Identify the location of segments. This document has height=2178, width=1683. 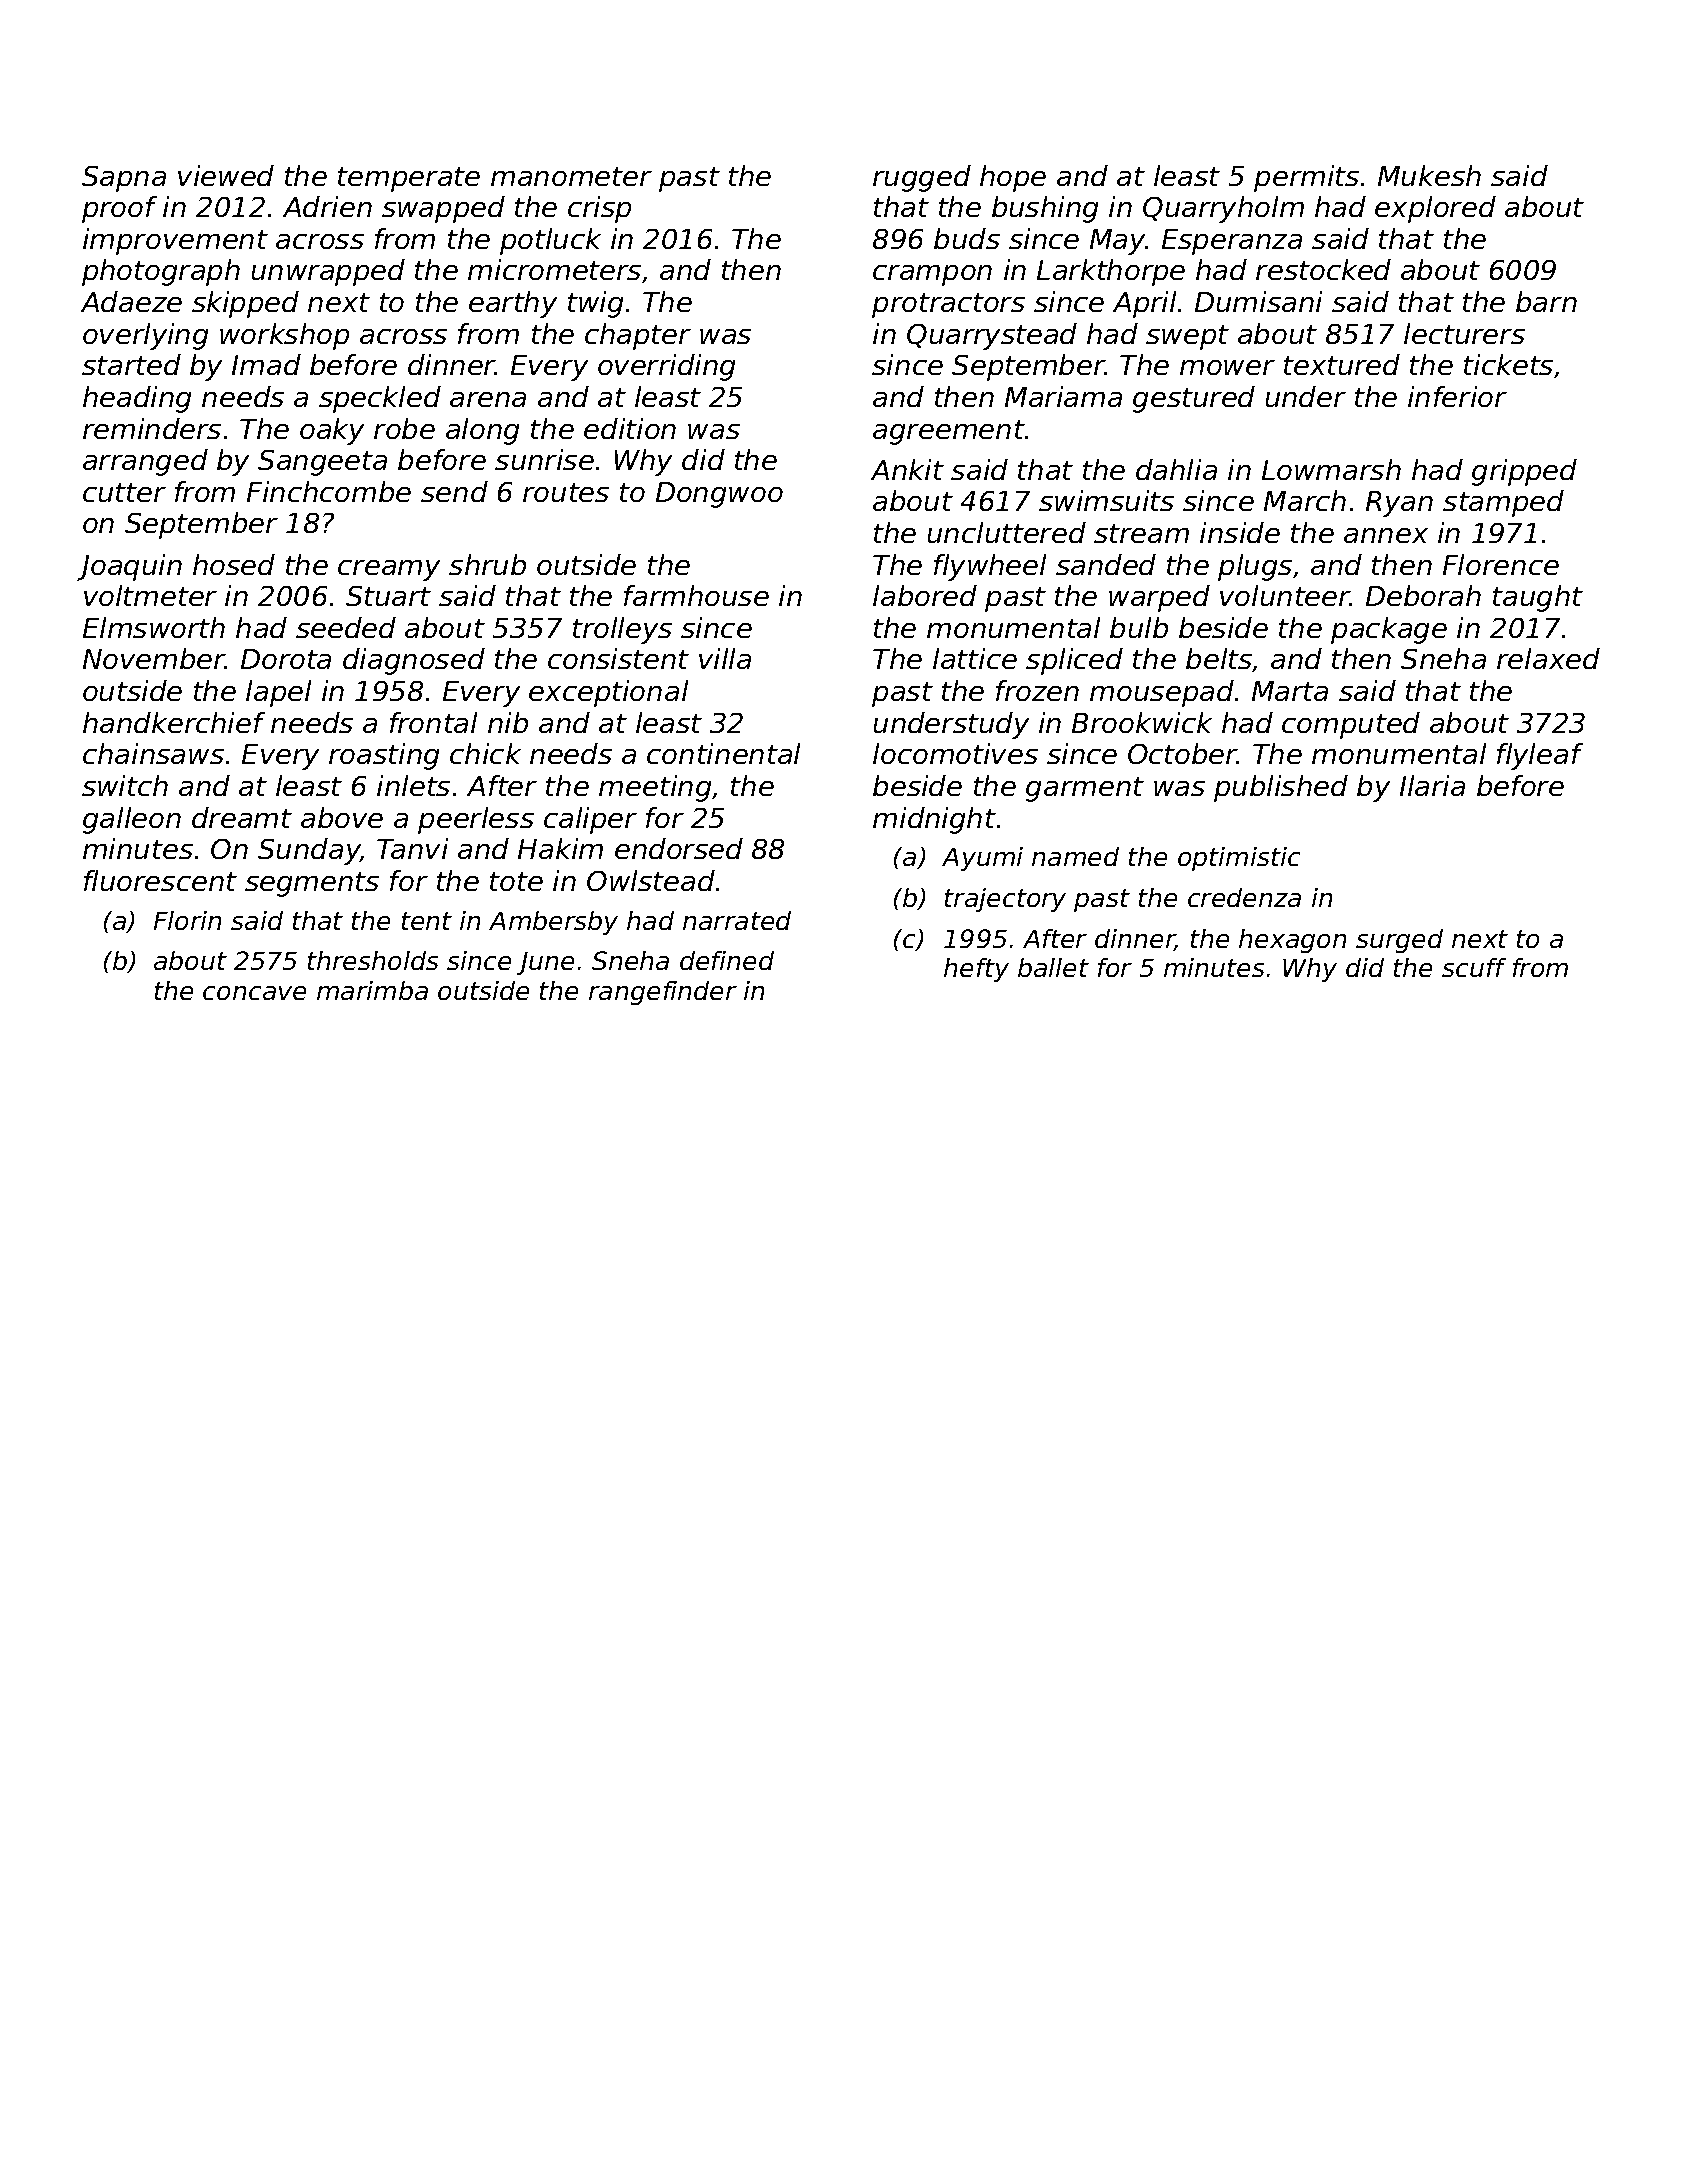
(312, 884).
